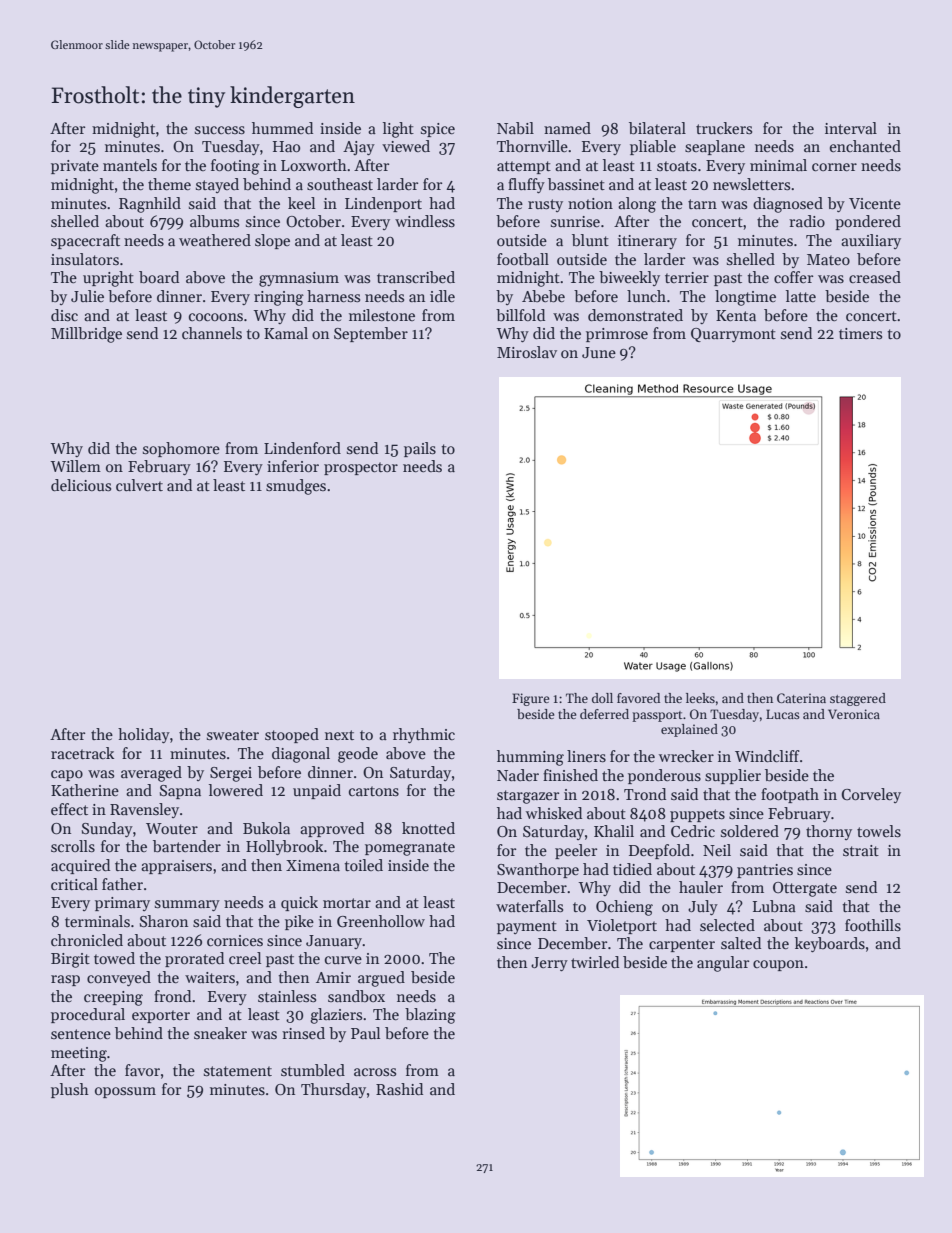 This document has height=1233, width=952. What do you see at coordinates (70, 1090) in the document?
I see `plush` at bounding box center [70, 1090].
